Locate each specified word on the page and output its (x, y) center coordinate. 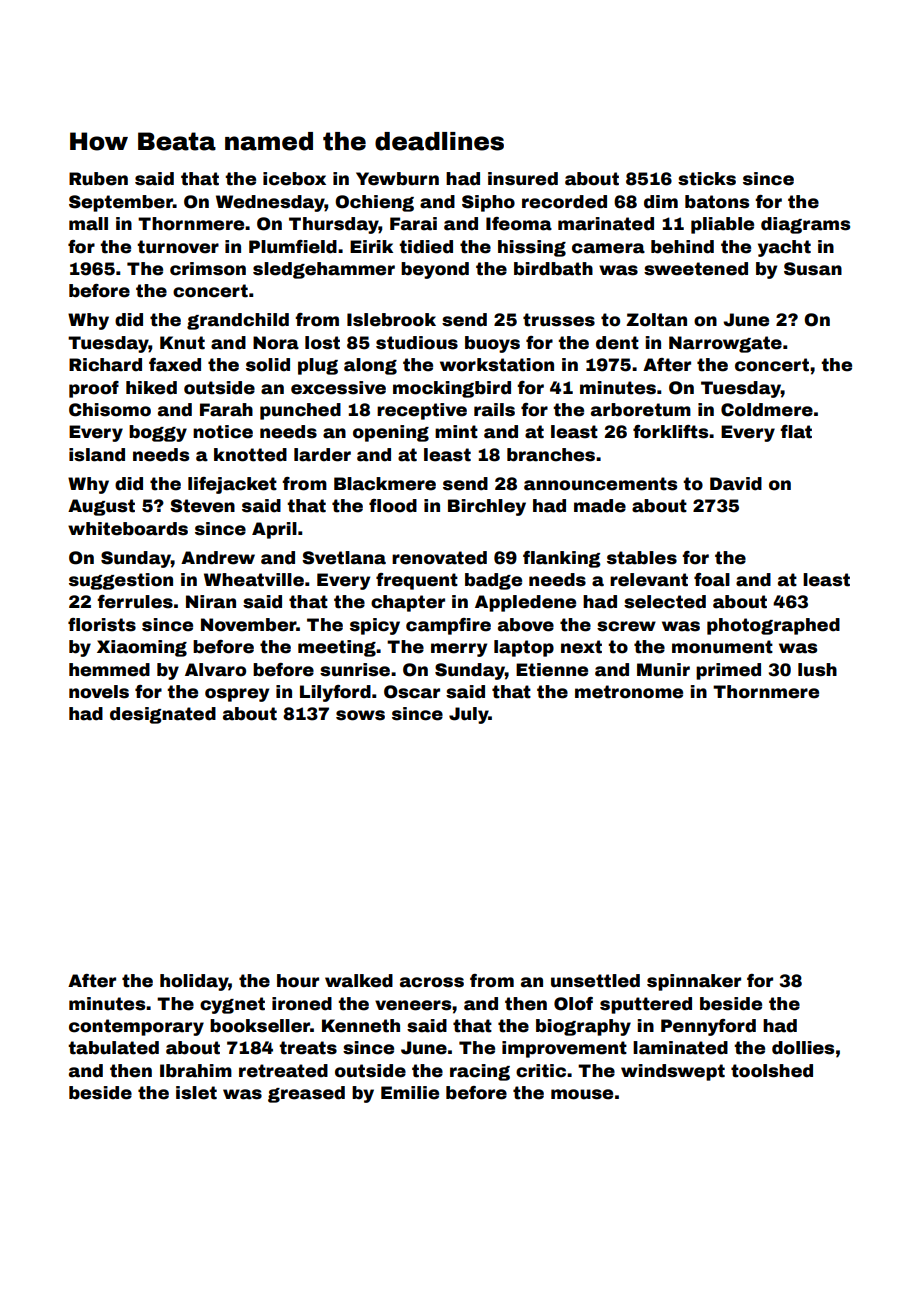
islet (196, 1093)
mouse (582, 1094)
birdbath (553, 269)
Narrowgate (725, 344)
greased (306, 1094)
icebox (294, 179)
